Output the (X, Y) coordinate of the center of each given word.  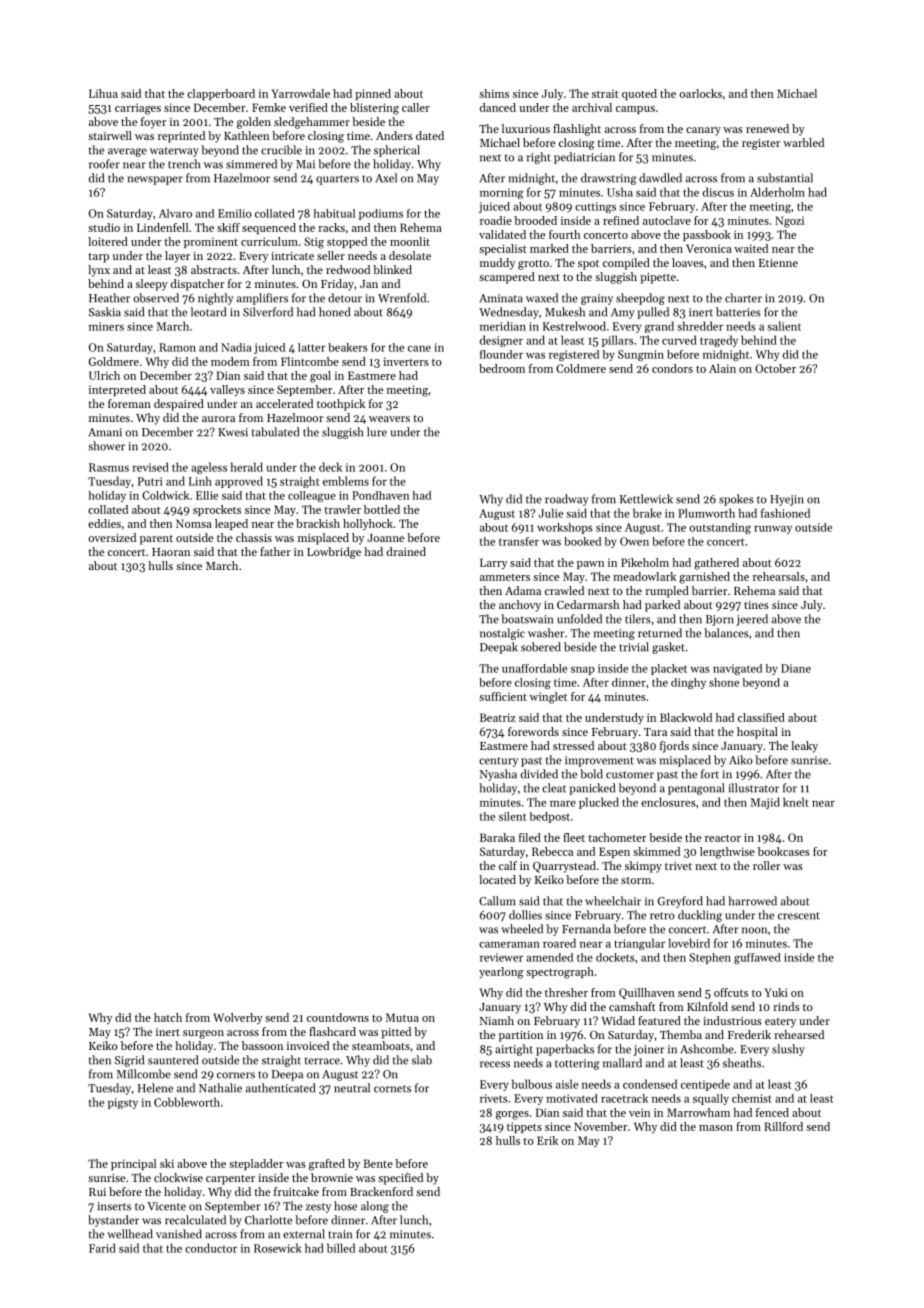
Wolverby (238, 1018)
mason (716, 1128)
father (275, 551)
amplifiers (262, 299)
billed (341, 1248)
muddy (497, 264)
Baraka (497, 837)
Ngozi (789, 222)
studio (104, 227)
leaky (804, 747)
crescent (799, 916)
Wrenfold (402, 298)
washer (546, 633)
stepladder (256, 1164)
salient (784, 326)
